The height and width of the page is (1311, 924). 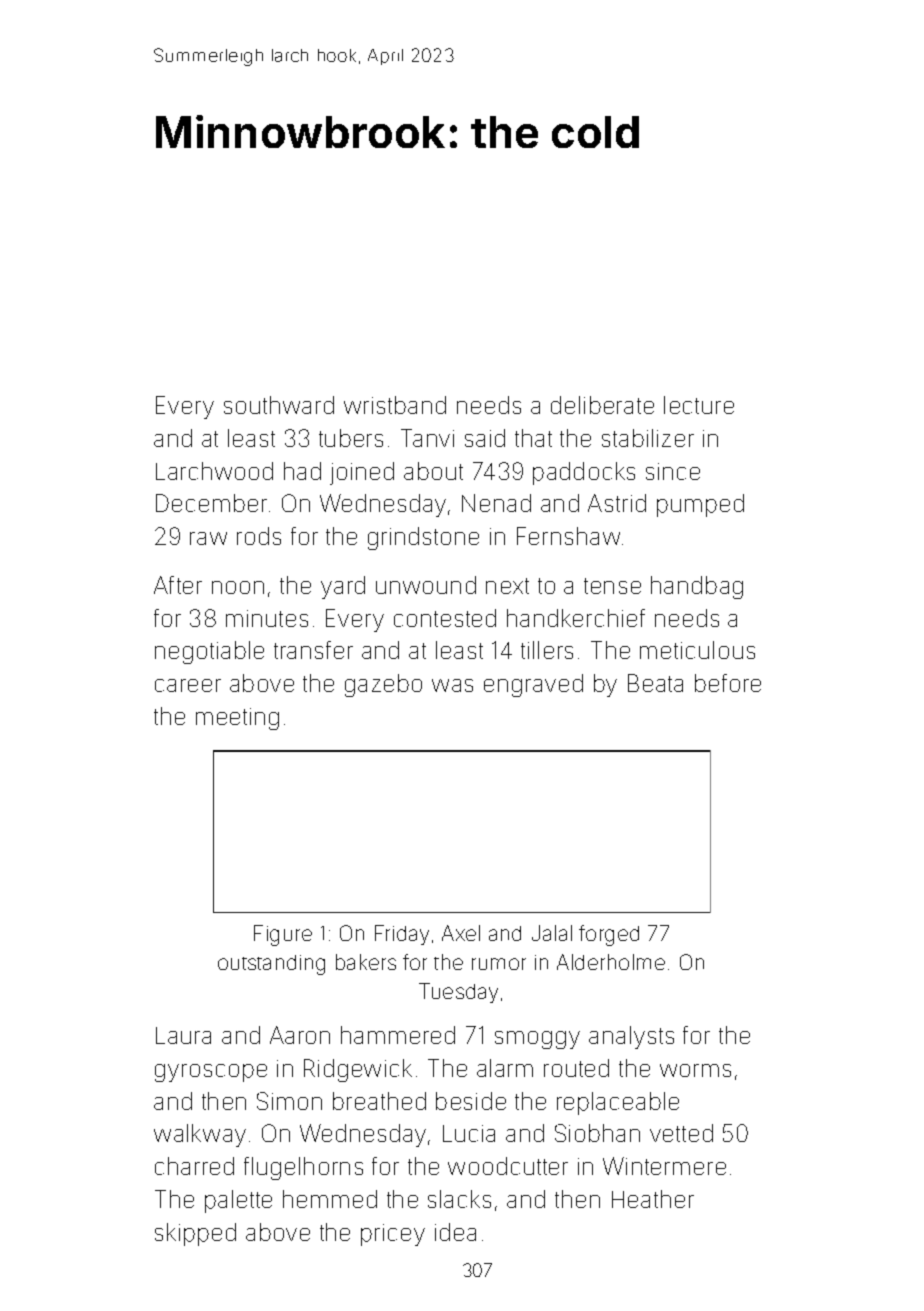 I want to click on lecture, so click(x=699, y=405).
